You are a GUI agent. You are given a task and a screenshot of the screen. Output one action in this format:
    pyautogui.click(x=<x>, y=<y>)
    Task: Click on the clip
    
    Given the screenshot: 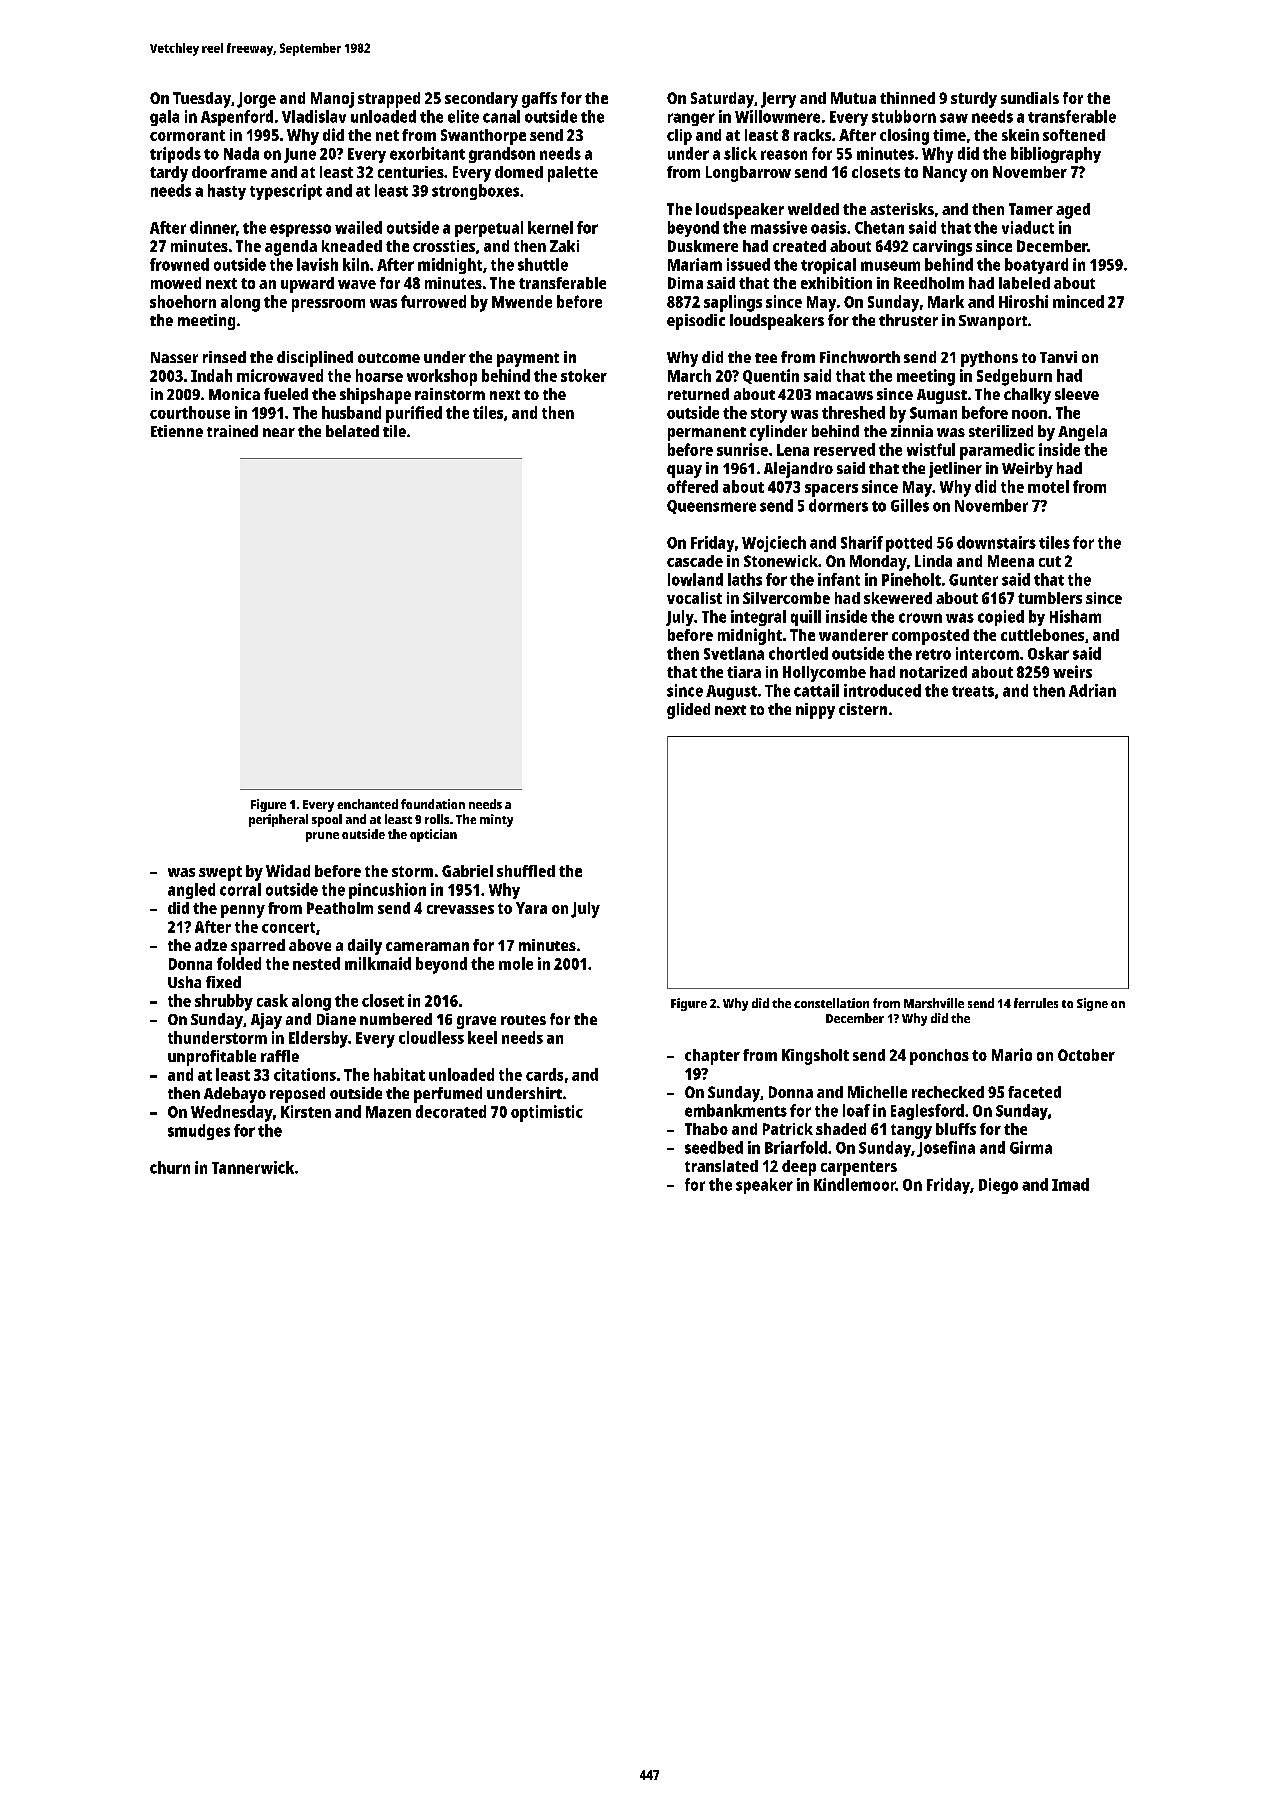 What is the action you would take?
    pyautogui.click(x=679, y=137)
